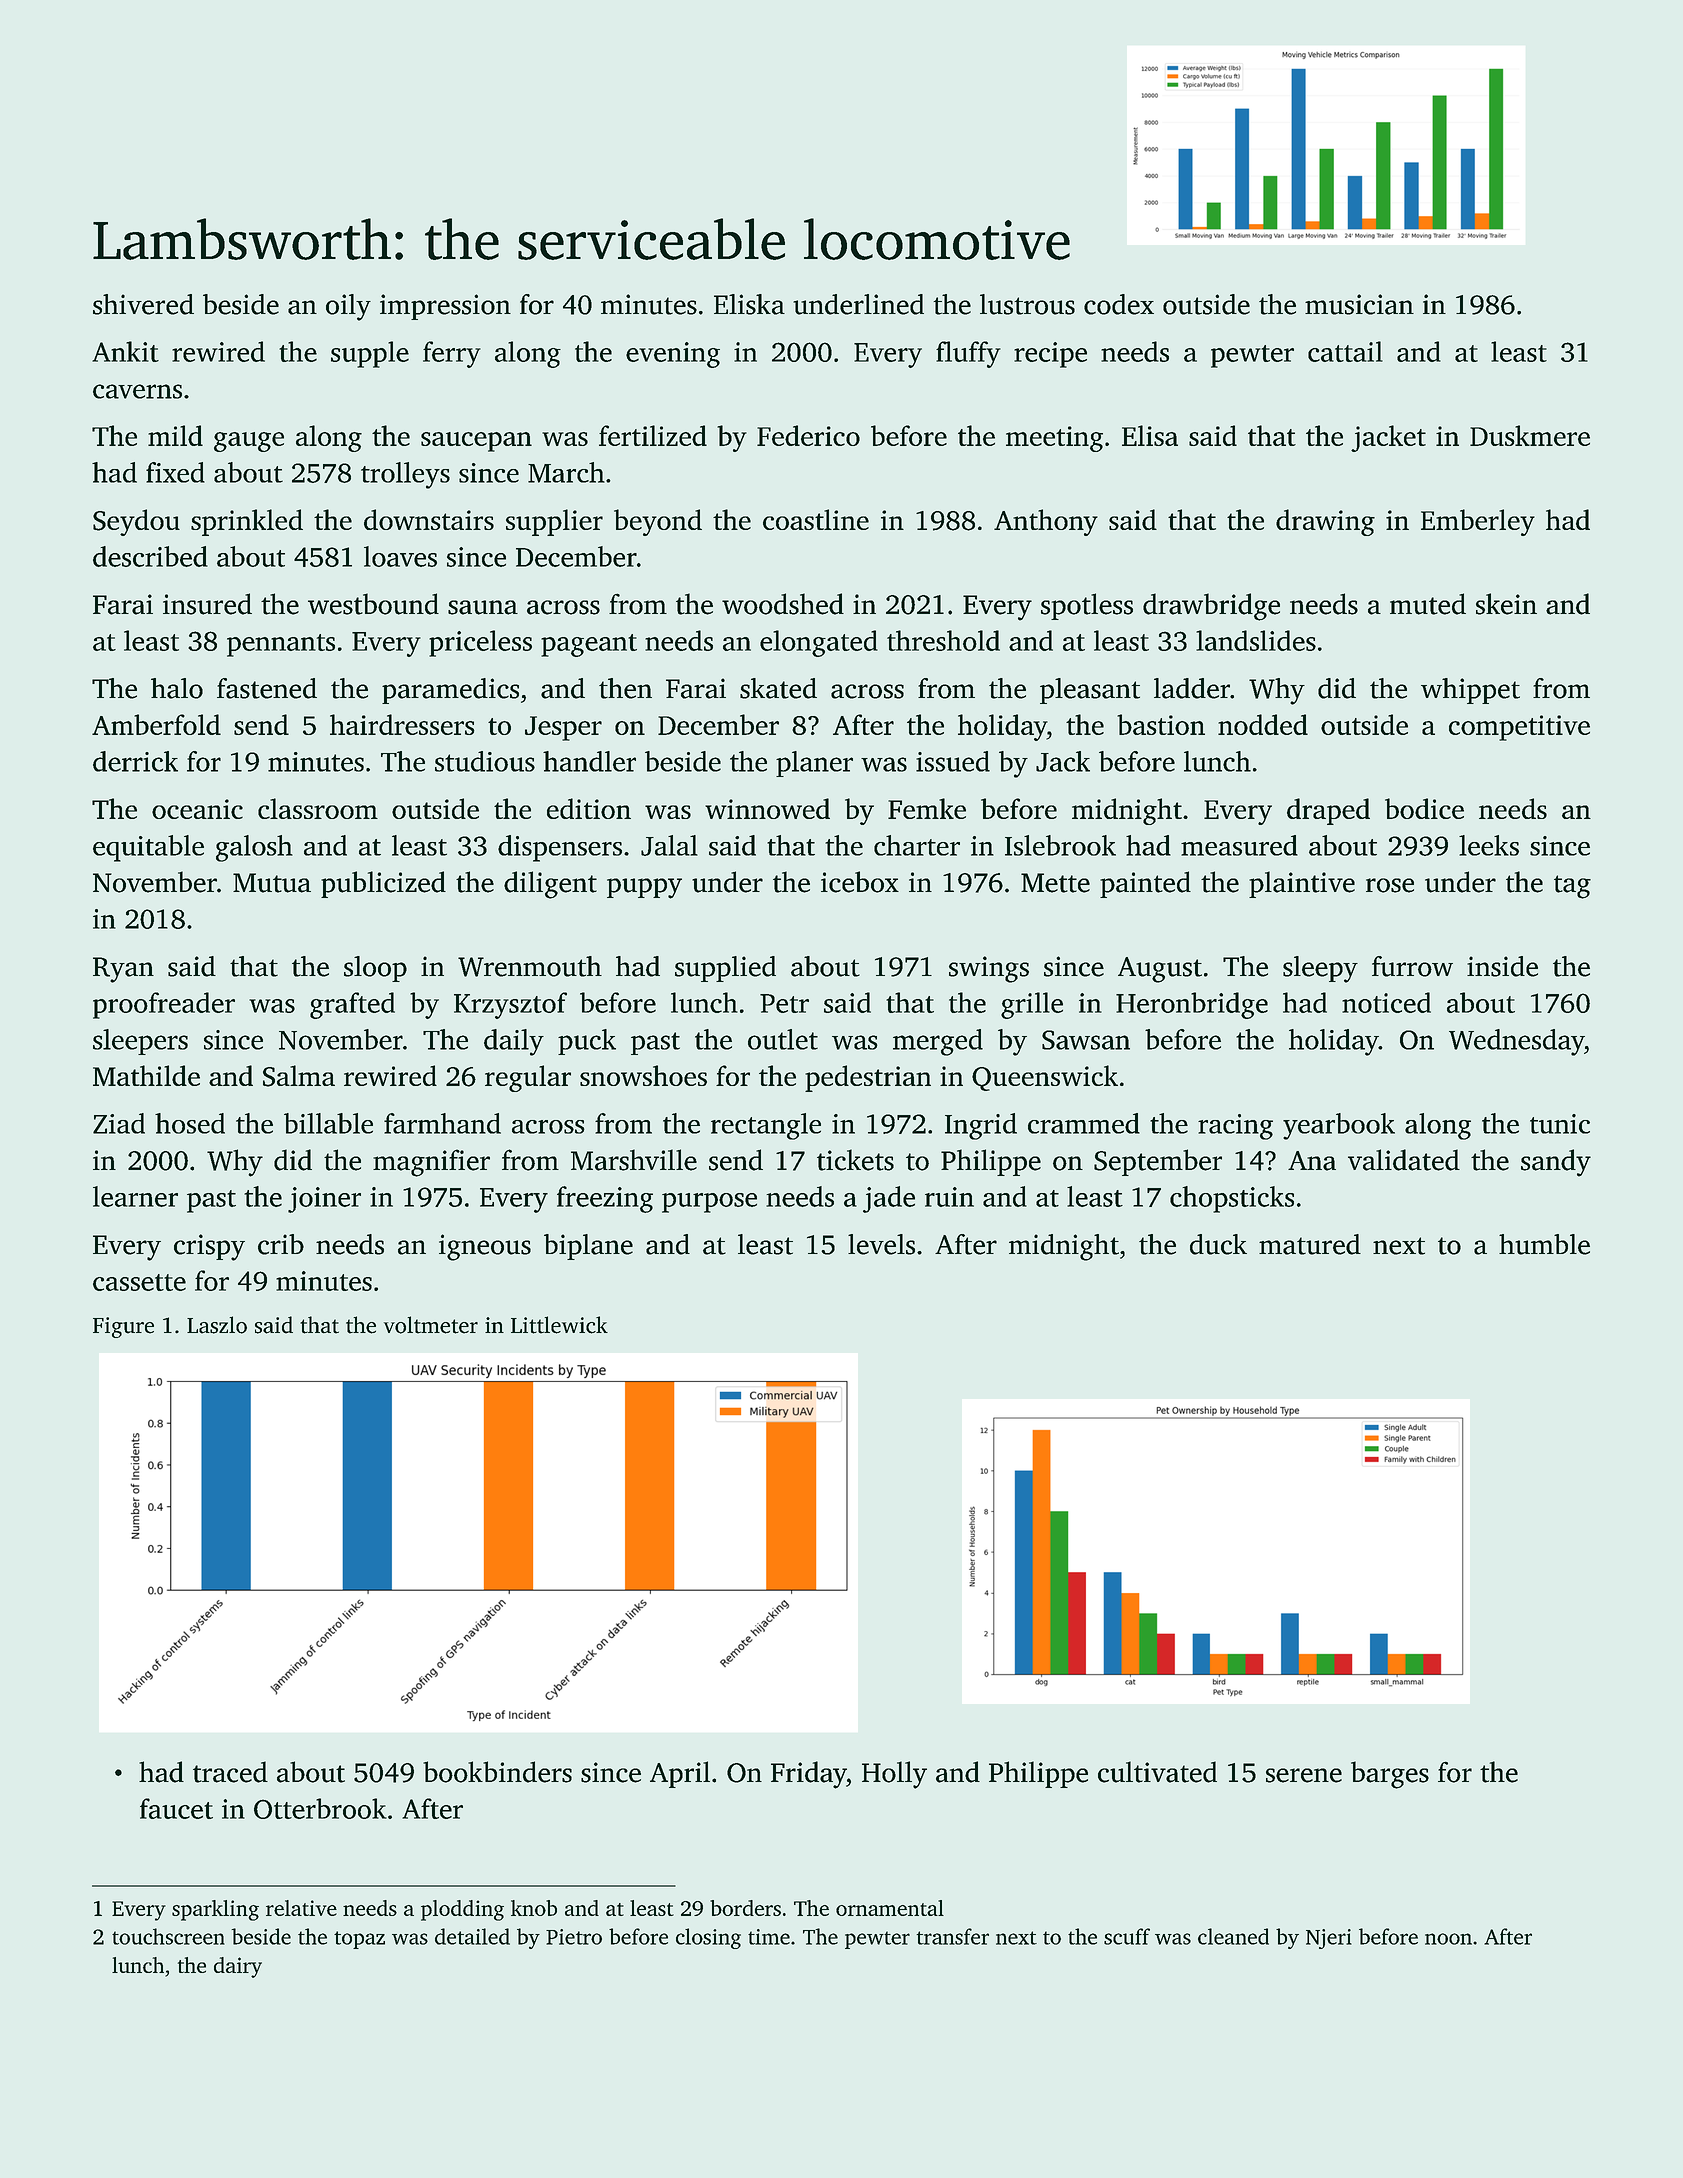  Describe the element at coordinates (745, 1908) in the screenshot. I see `borders` at that location.
